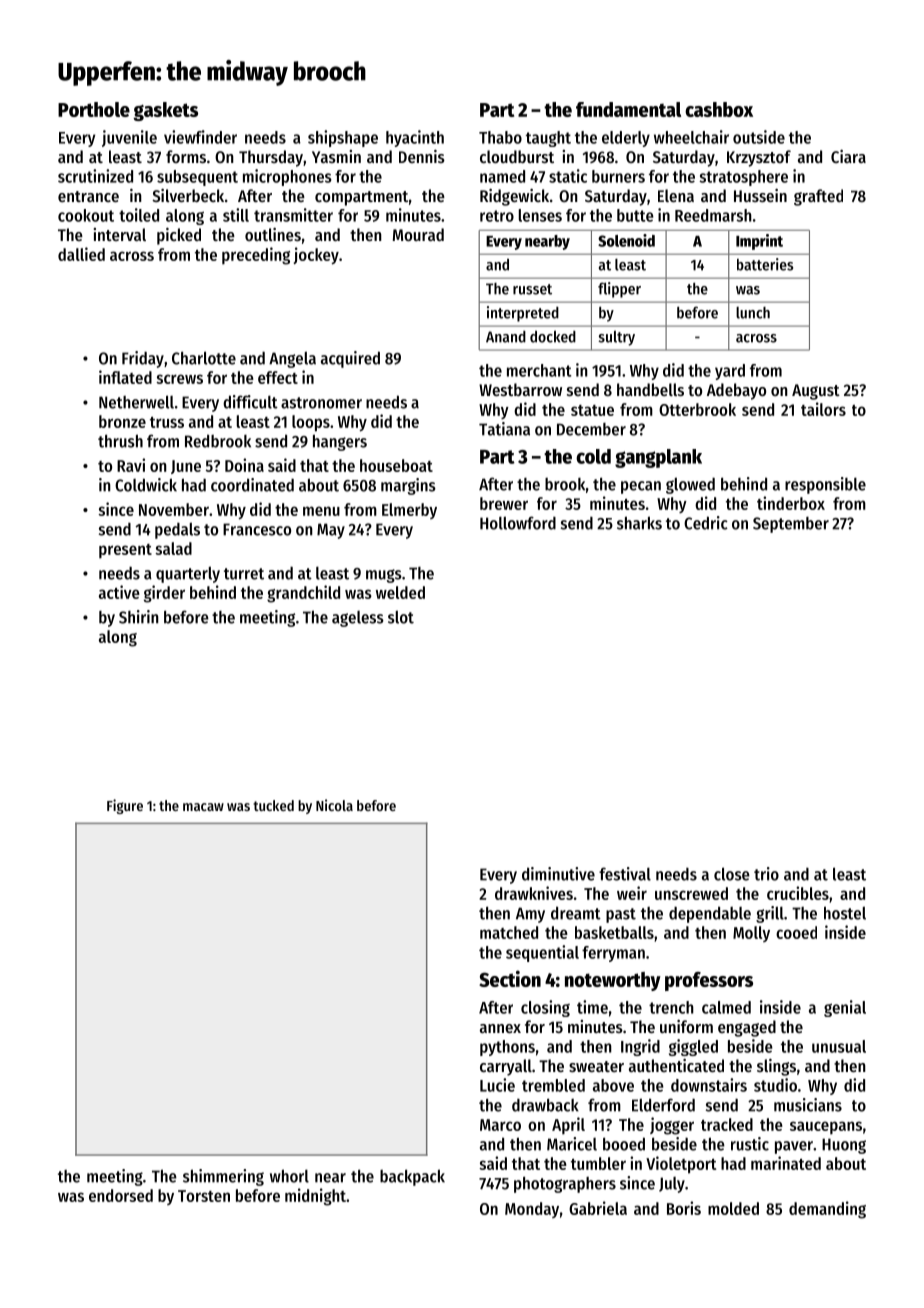 The height and width of the screenshot is (1308, 924). What do you see at coordinates (759, 137) in the screenshot?
I see `outside` at bounding box center [759, 137].
